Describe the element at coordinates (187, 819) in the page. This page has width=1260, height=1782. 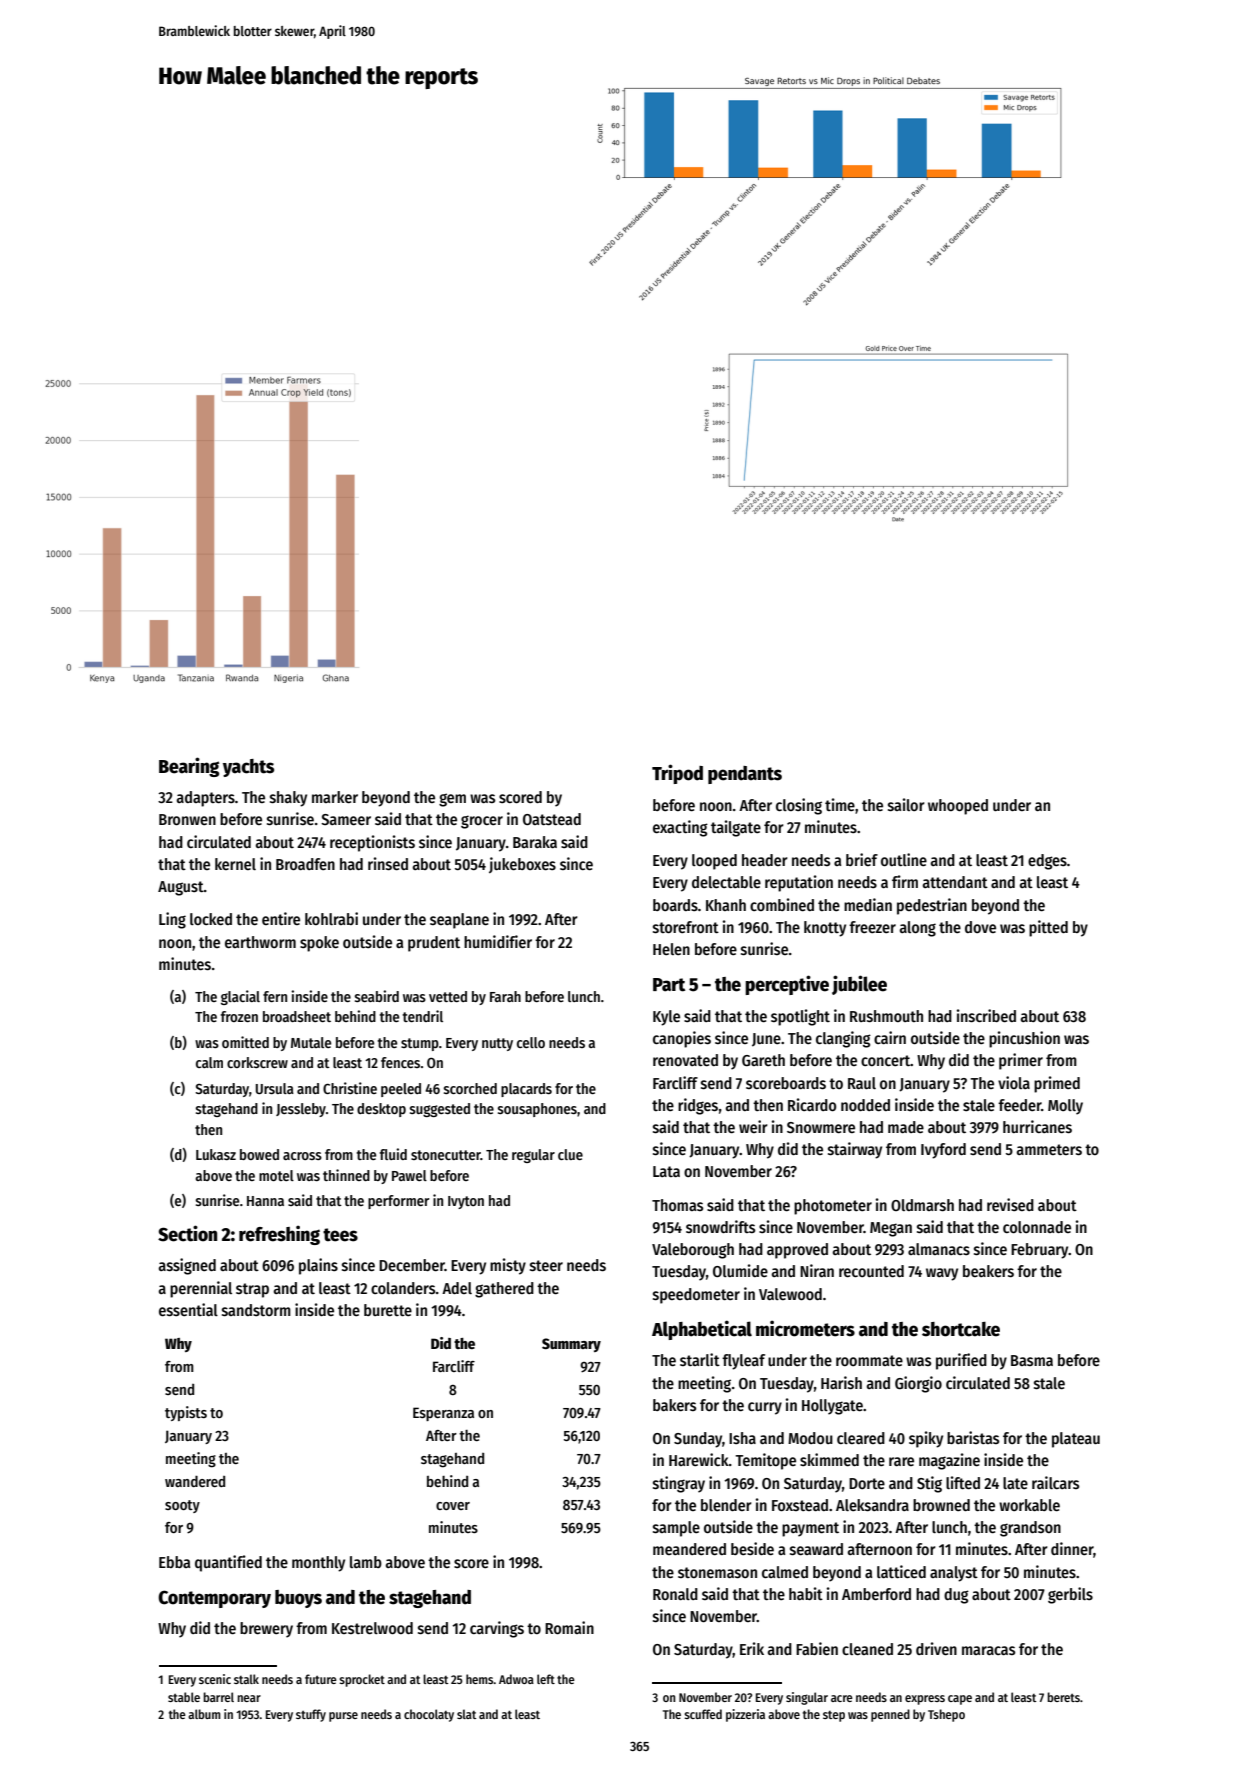
I see `Bronwen` at that location.
